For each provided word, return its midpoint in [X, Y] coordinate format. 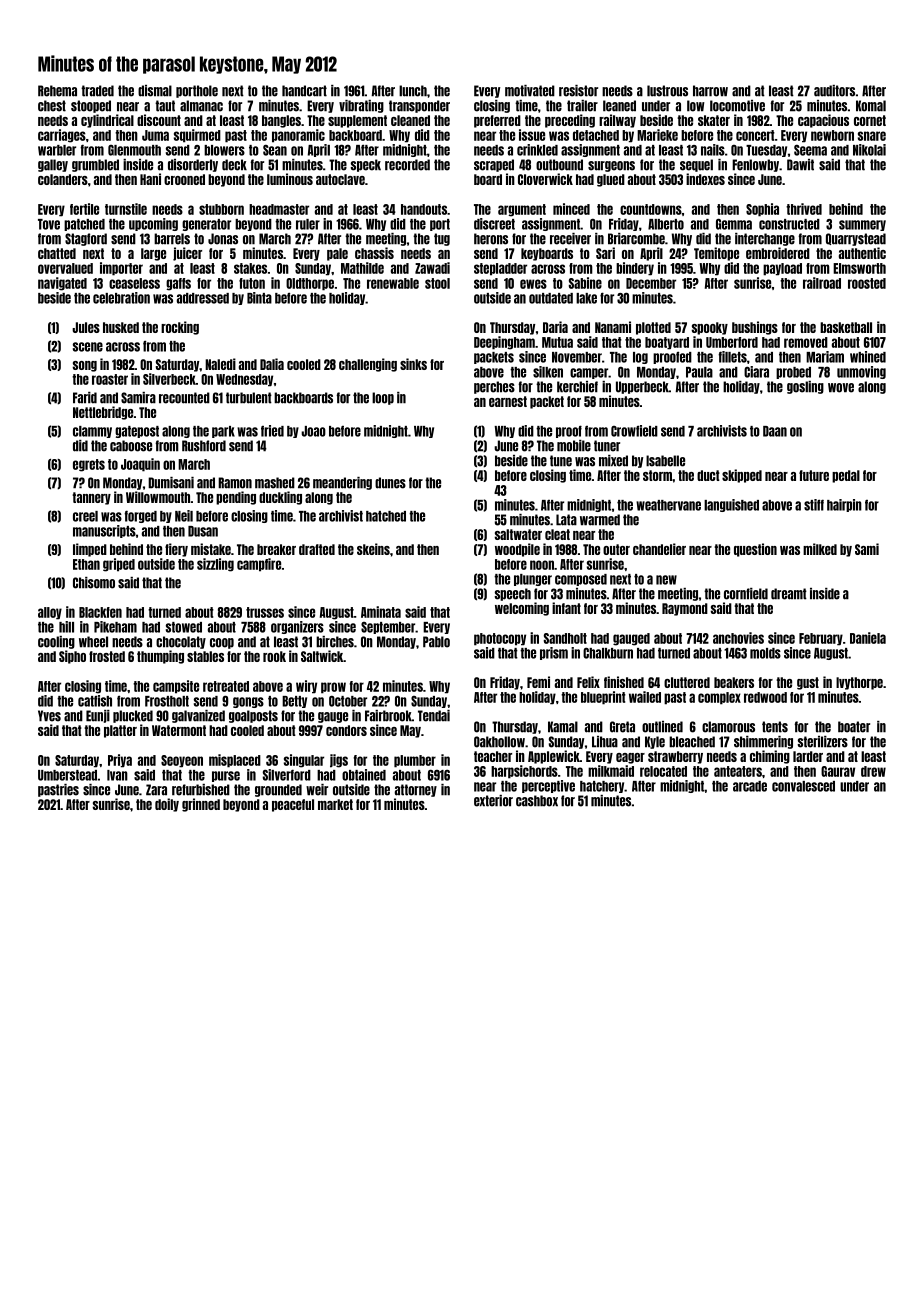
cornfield [746, 594]
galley [53, 165]
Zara [156, 790]
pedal [846, 476]
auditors [834, 91]
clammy [92, 432]
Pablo [436, 642]
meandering [342, 483]
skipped [742, 476]
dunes [390, 483]
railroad [822, 283]
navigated [62, 284]
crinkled [537, 150]
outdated [551, 298]
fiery [176, 550]
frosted [107, 656]
